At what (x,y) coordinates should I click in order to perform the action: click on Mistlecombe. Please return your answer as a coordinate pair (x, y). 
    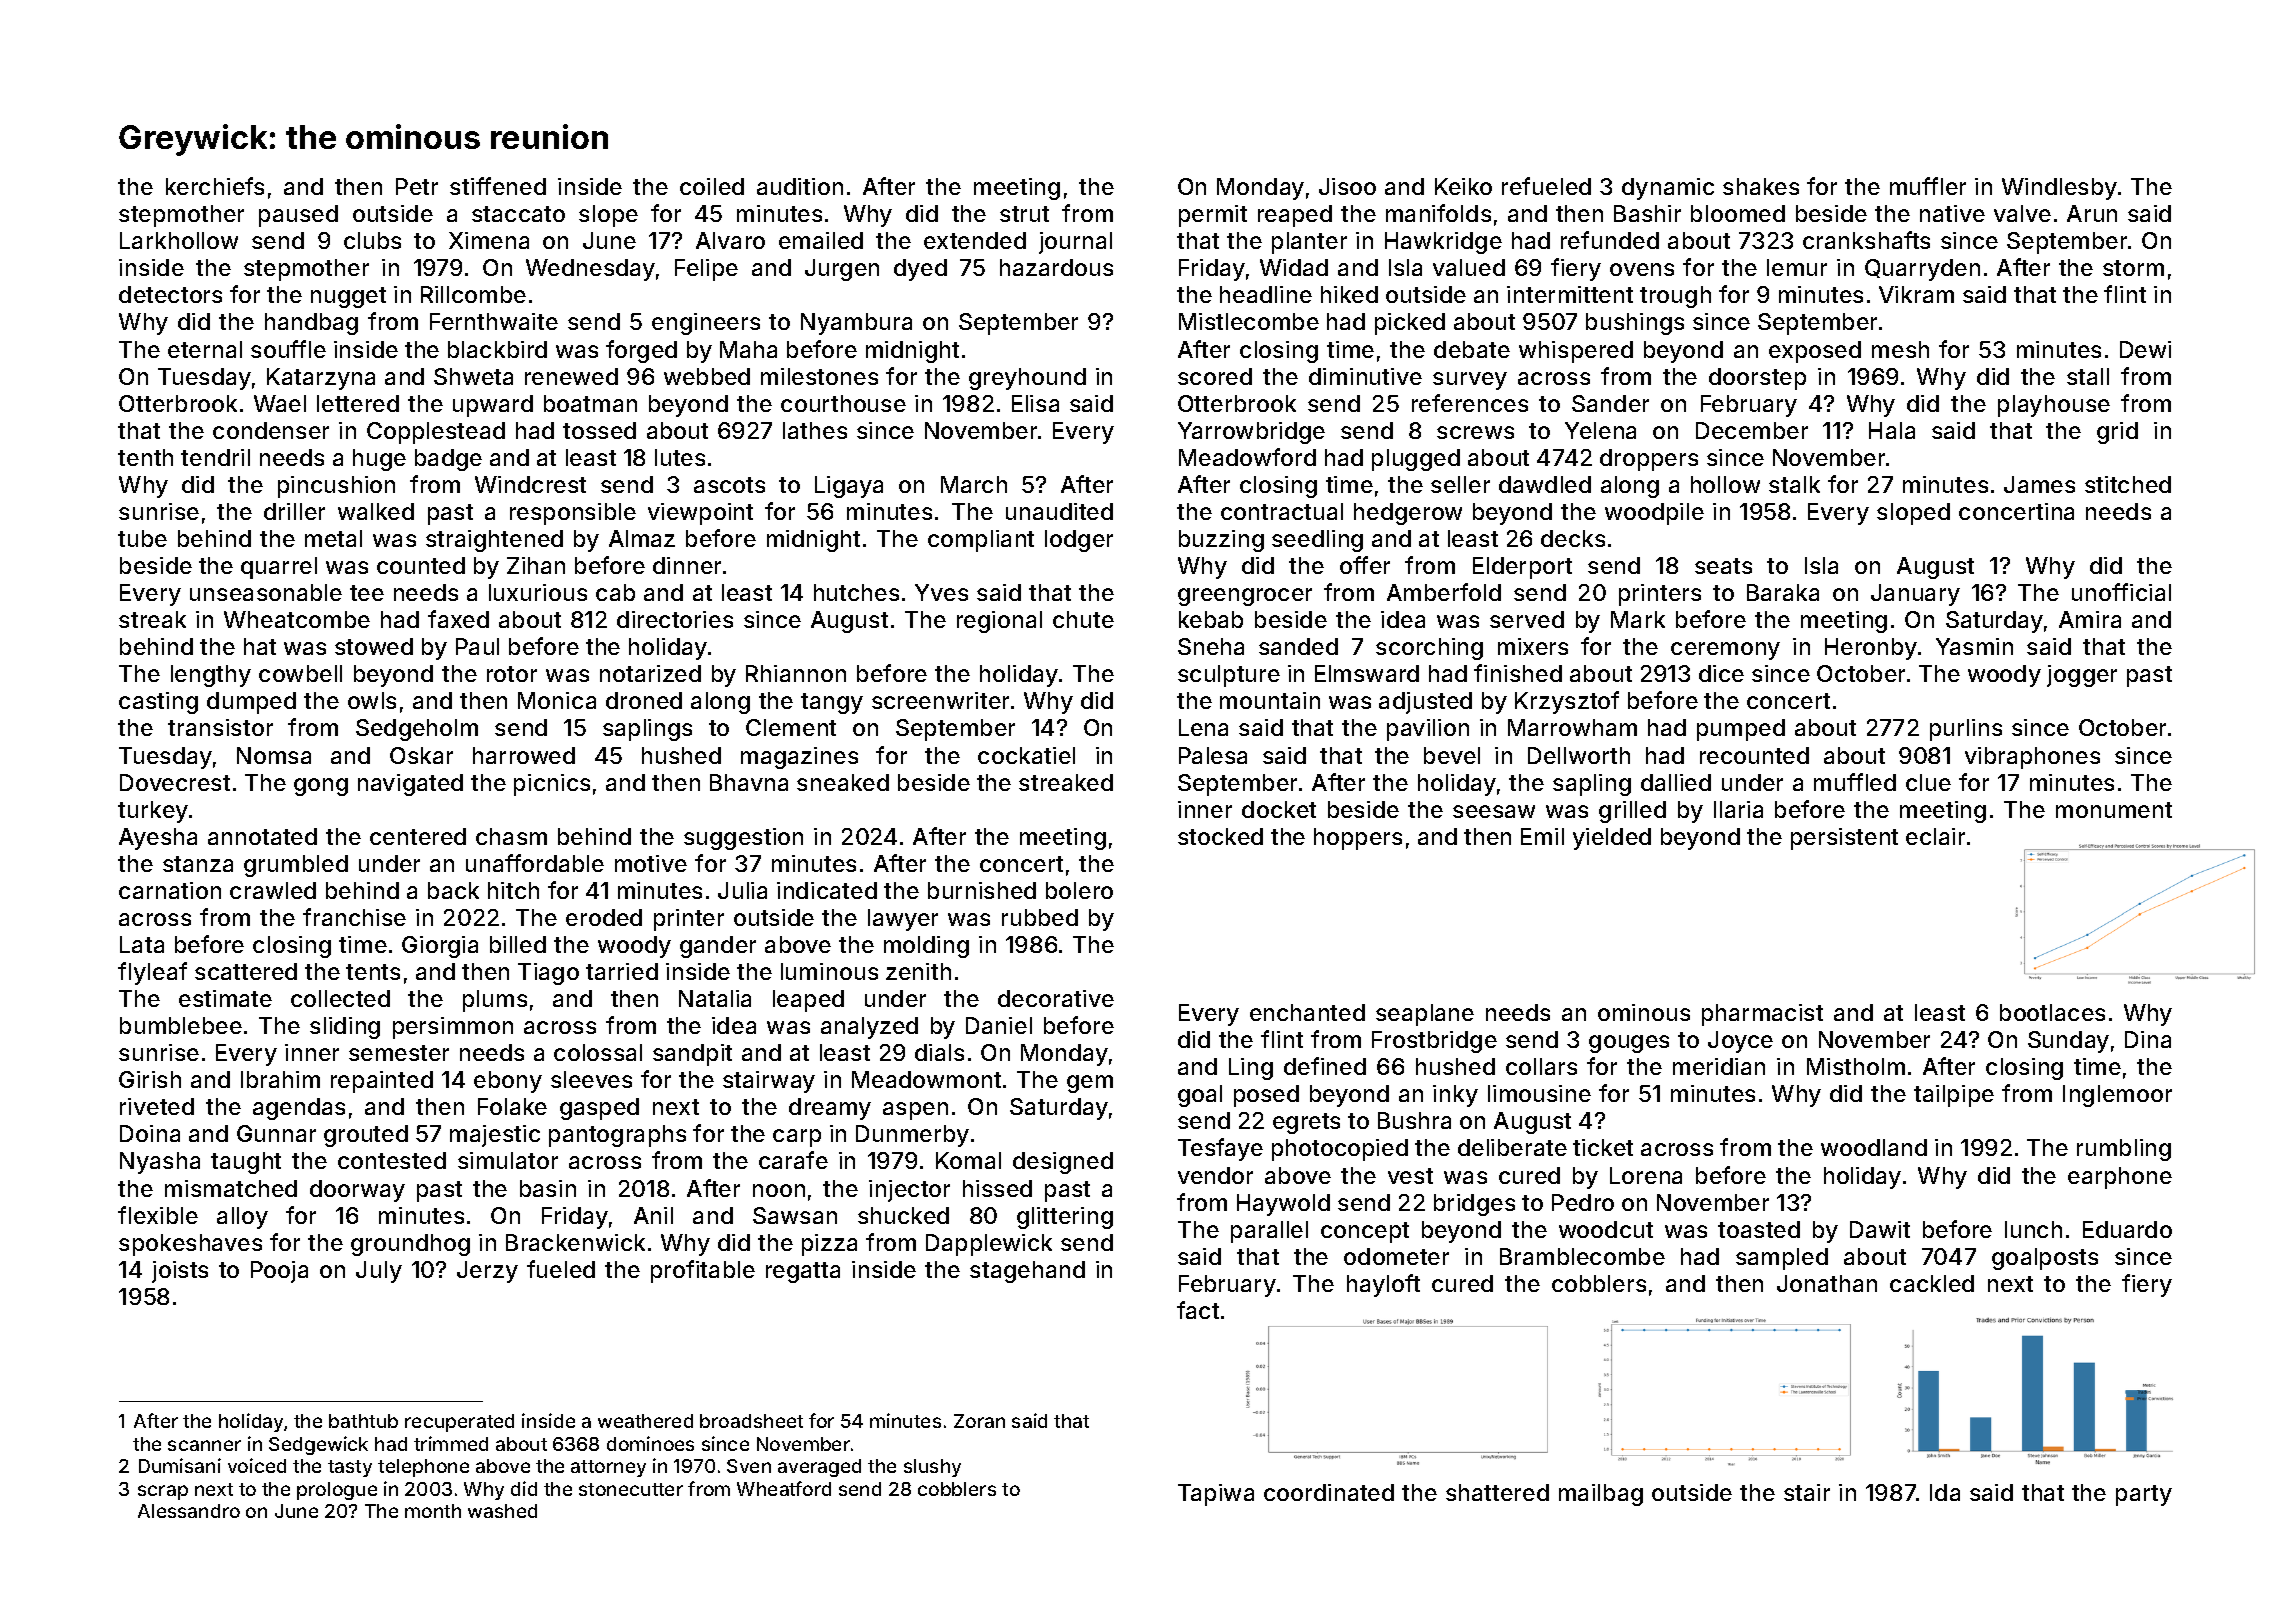
    Looking at the image, I should click on (1249, 321).
